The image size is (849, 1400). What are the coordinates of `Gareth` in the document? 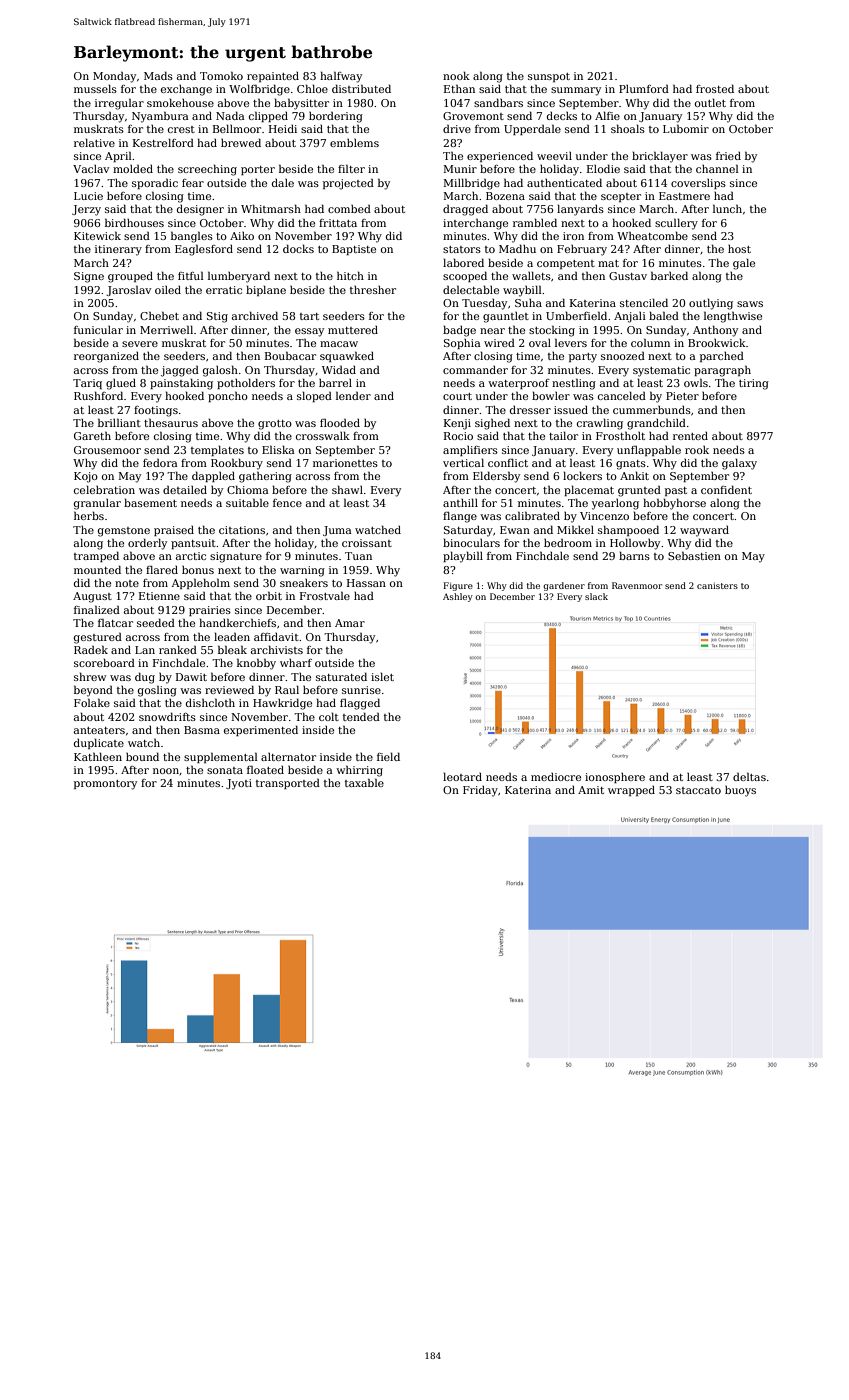 It's located at (92, 435).
